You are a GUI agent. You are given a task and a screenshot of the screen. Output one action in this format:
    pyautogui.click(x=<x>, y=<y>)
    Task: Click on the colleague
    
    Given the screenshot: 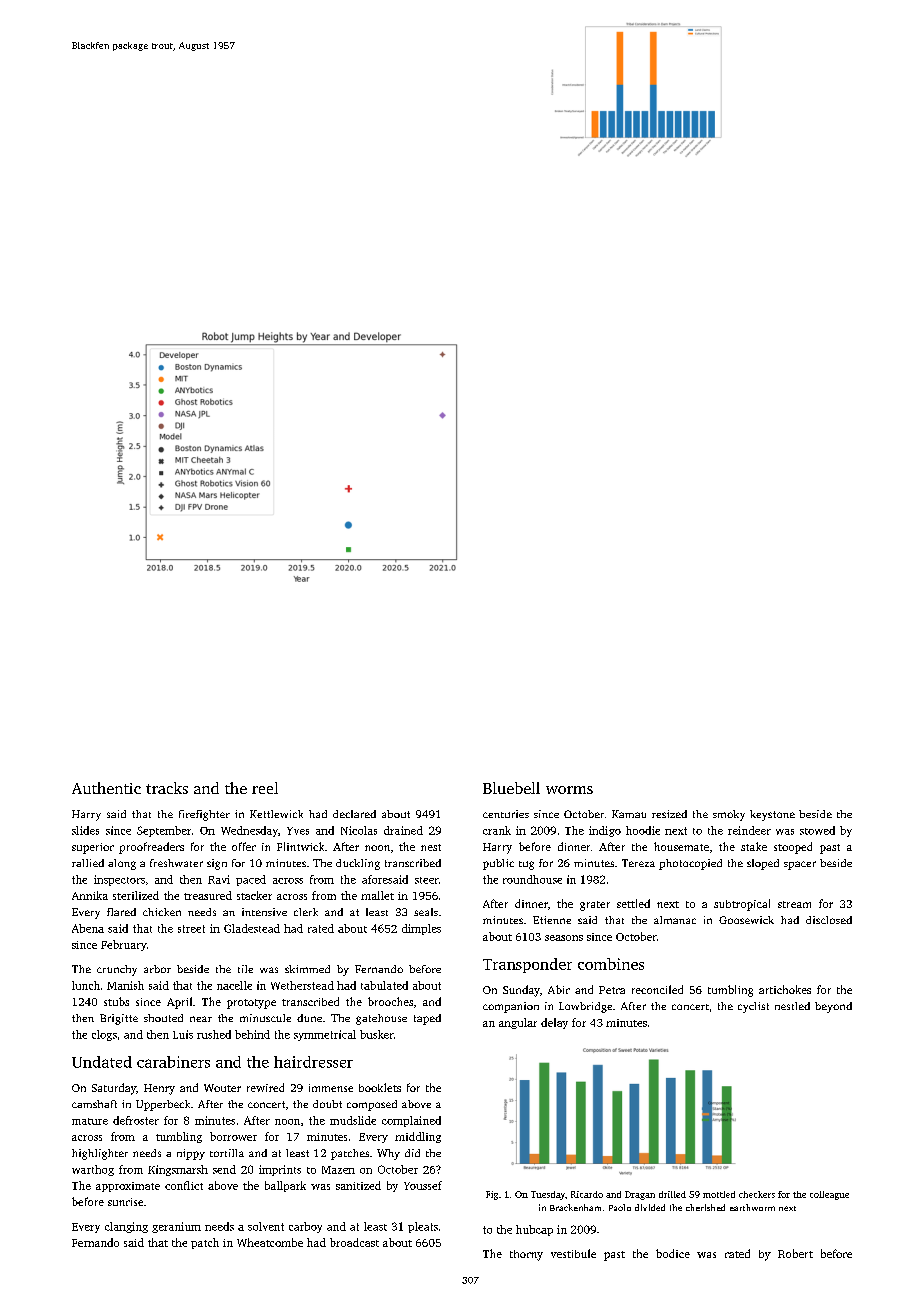 What is the action you would take?
    pyautogui.click(x=829, y=1195)
